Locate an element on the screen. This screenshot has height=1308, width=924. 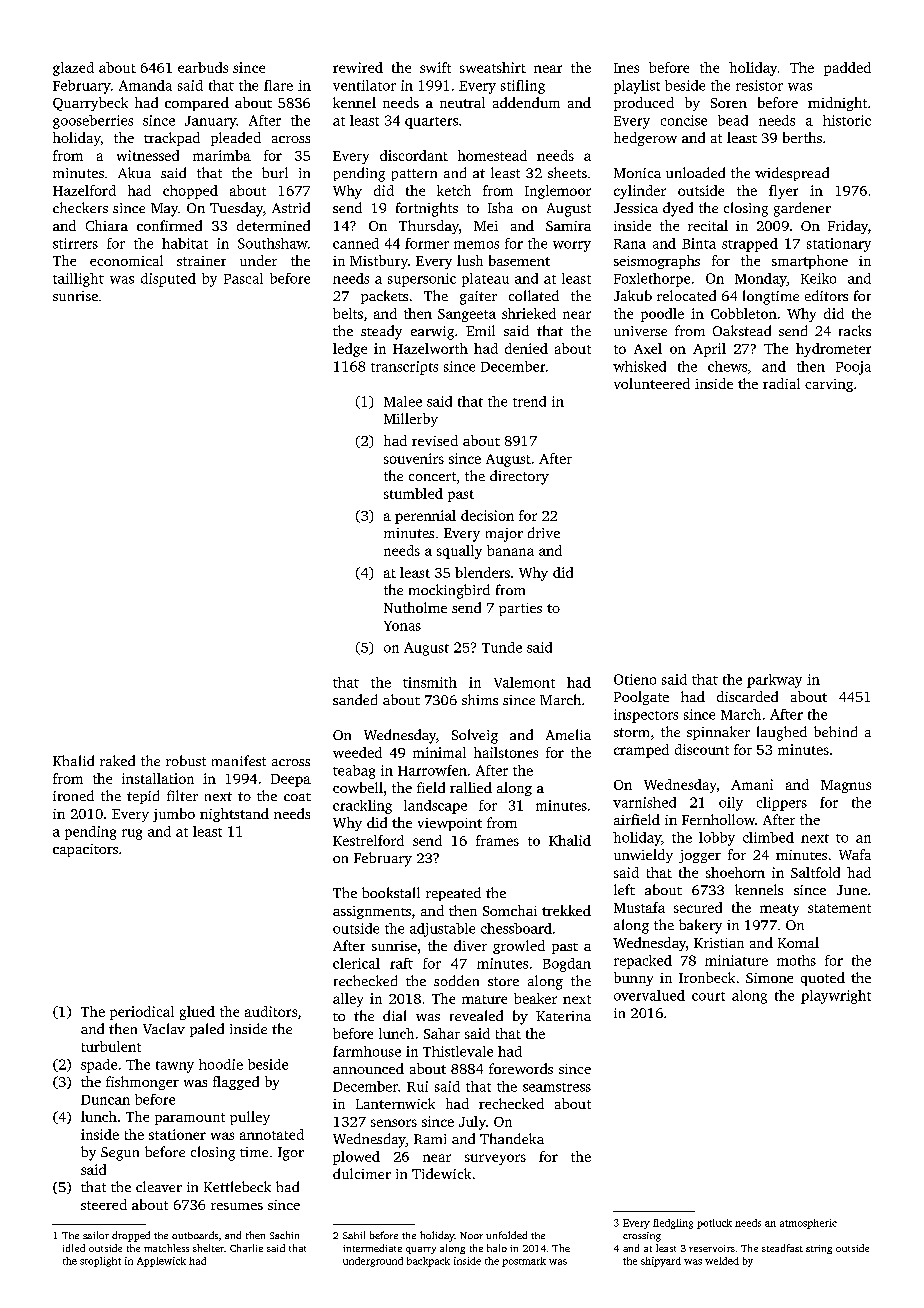
drive is located at coordinates (544, 532).
